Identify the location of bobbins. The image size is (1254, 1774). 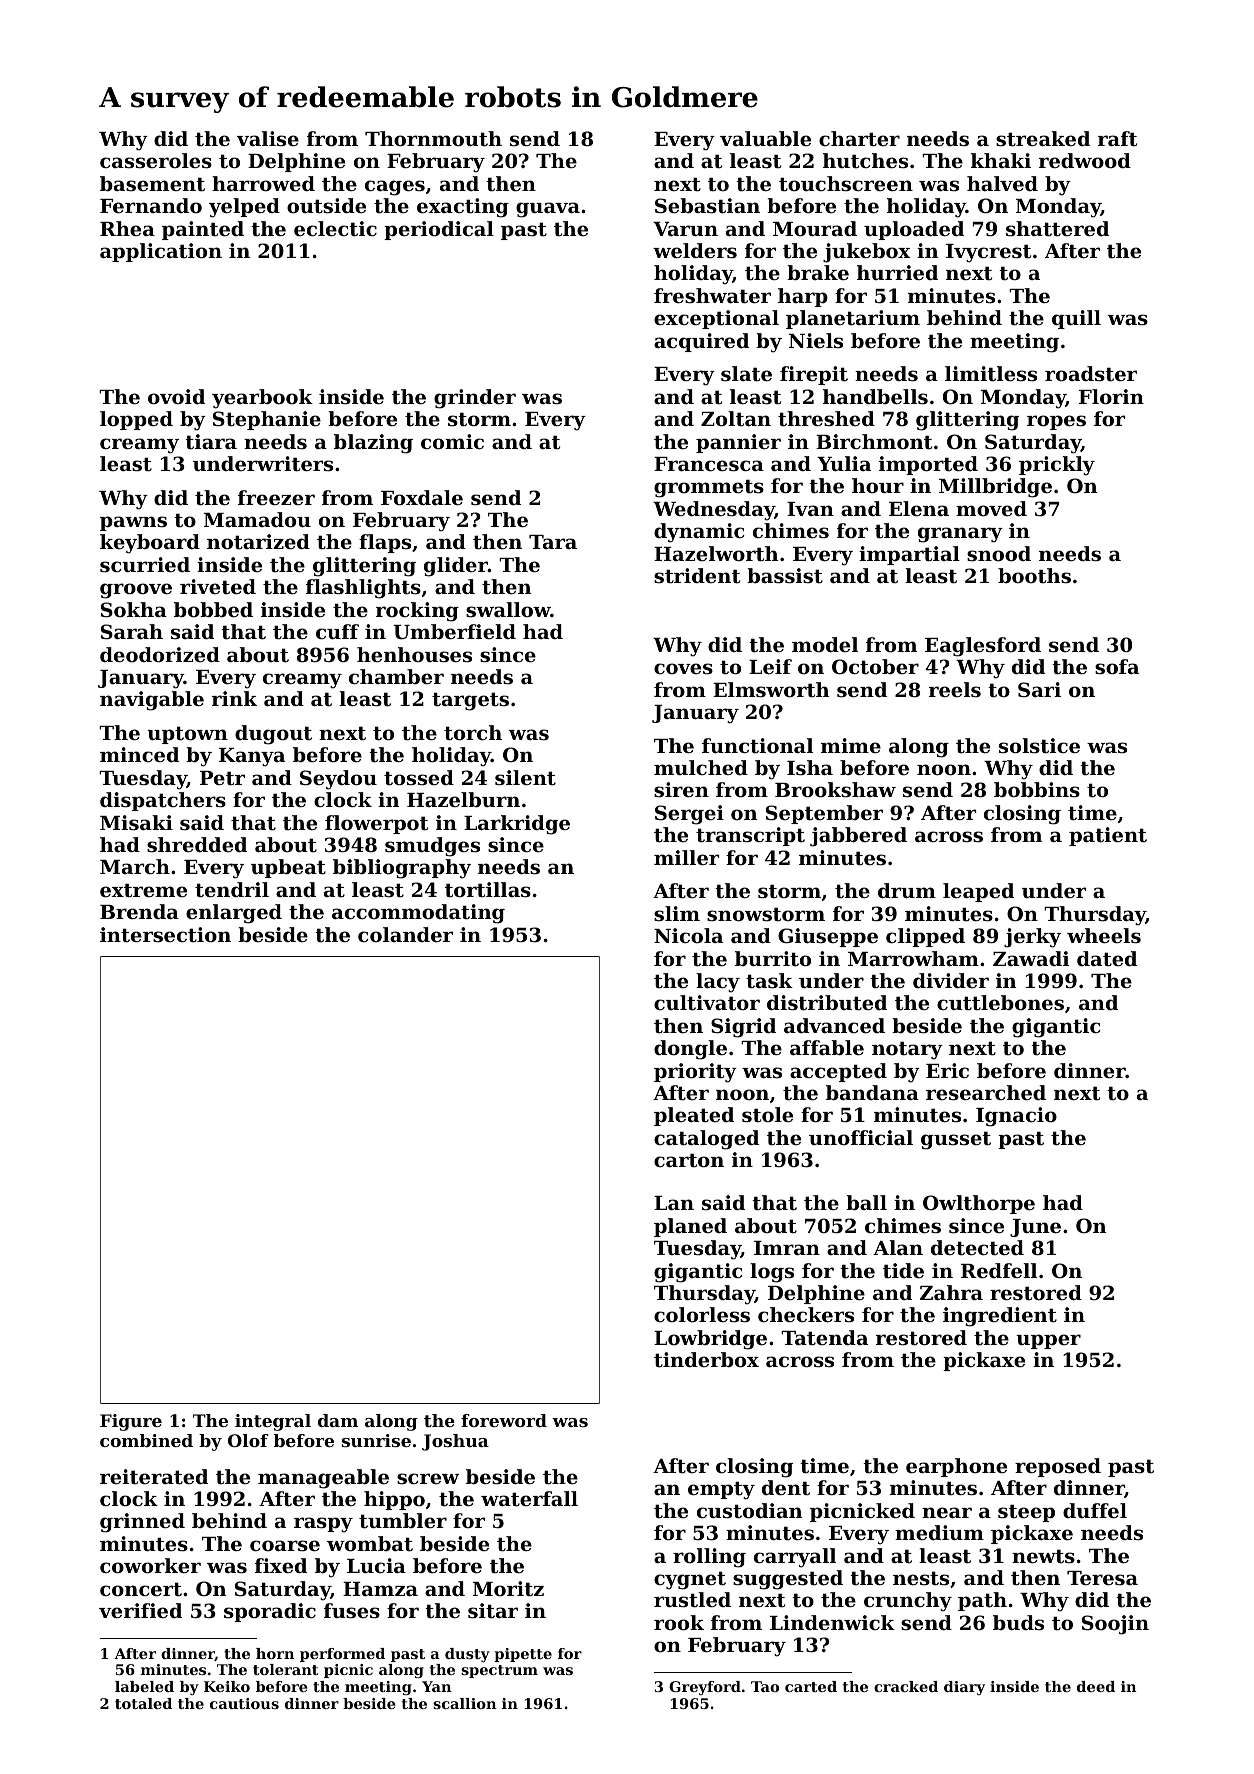
(1037, 790).
